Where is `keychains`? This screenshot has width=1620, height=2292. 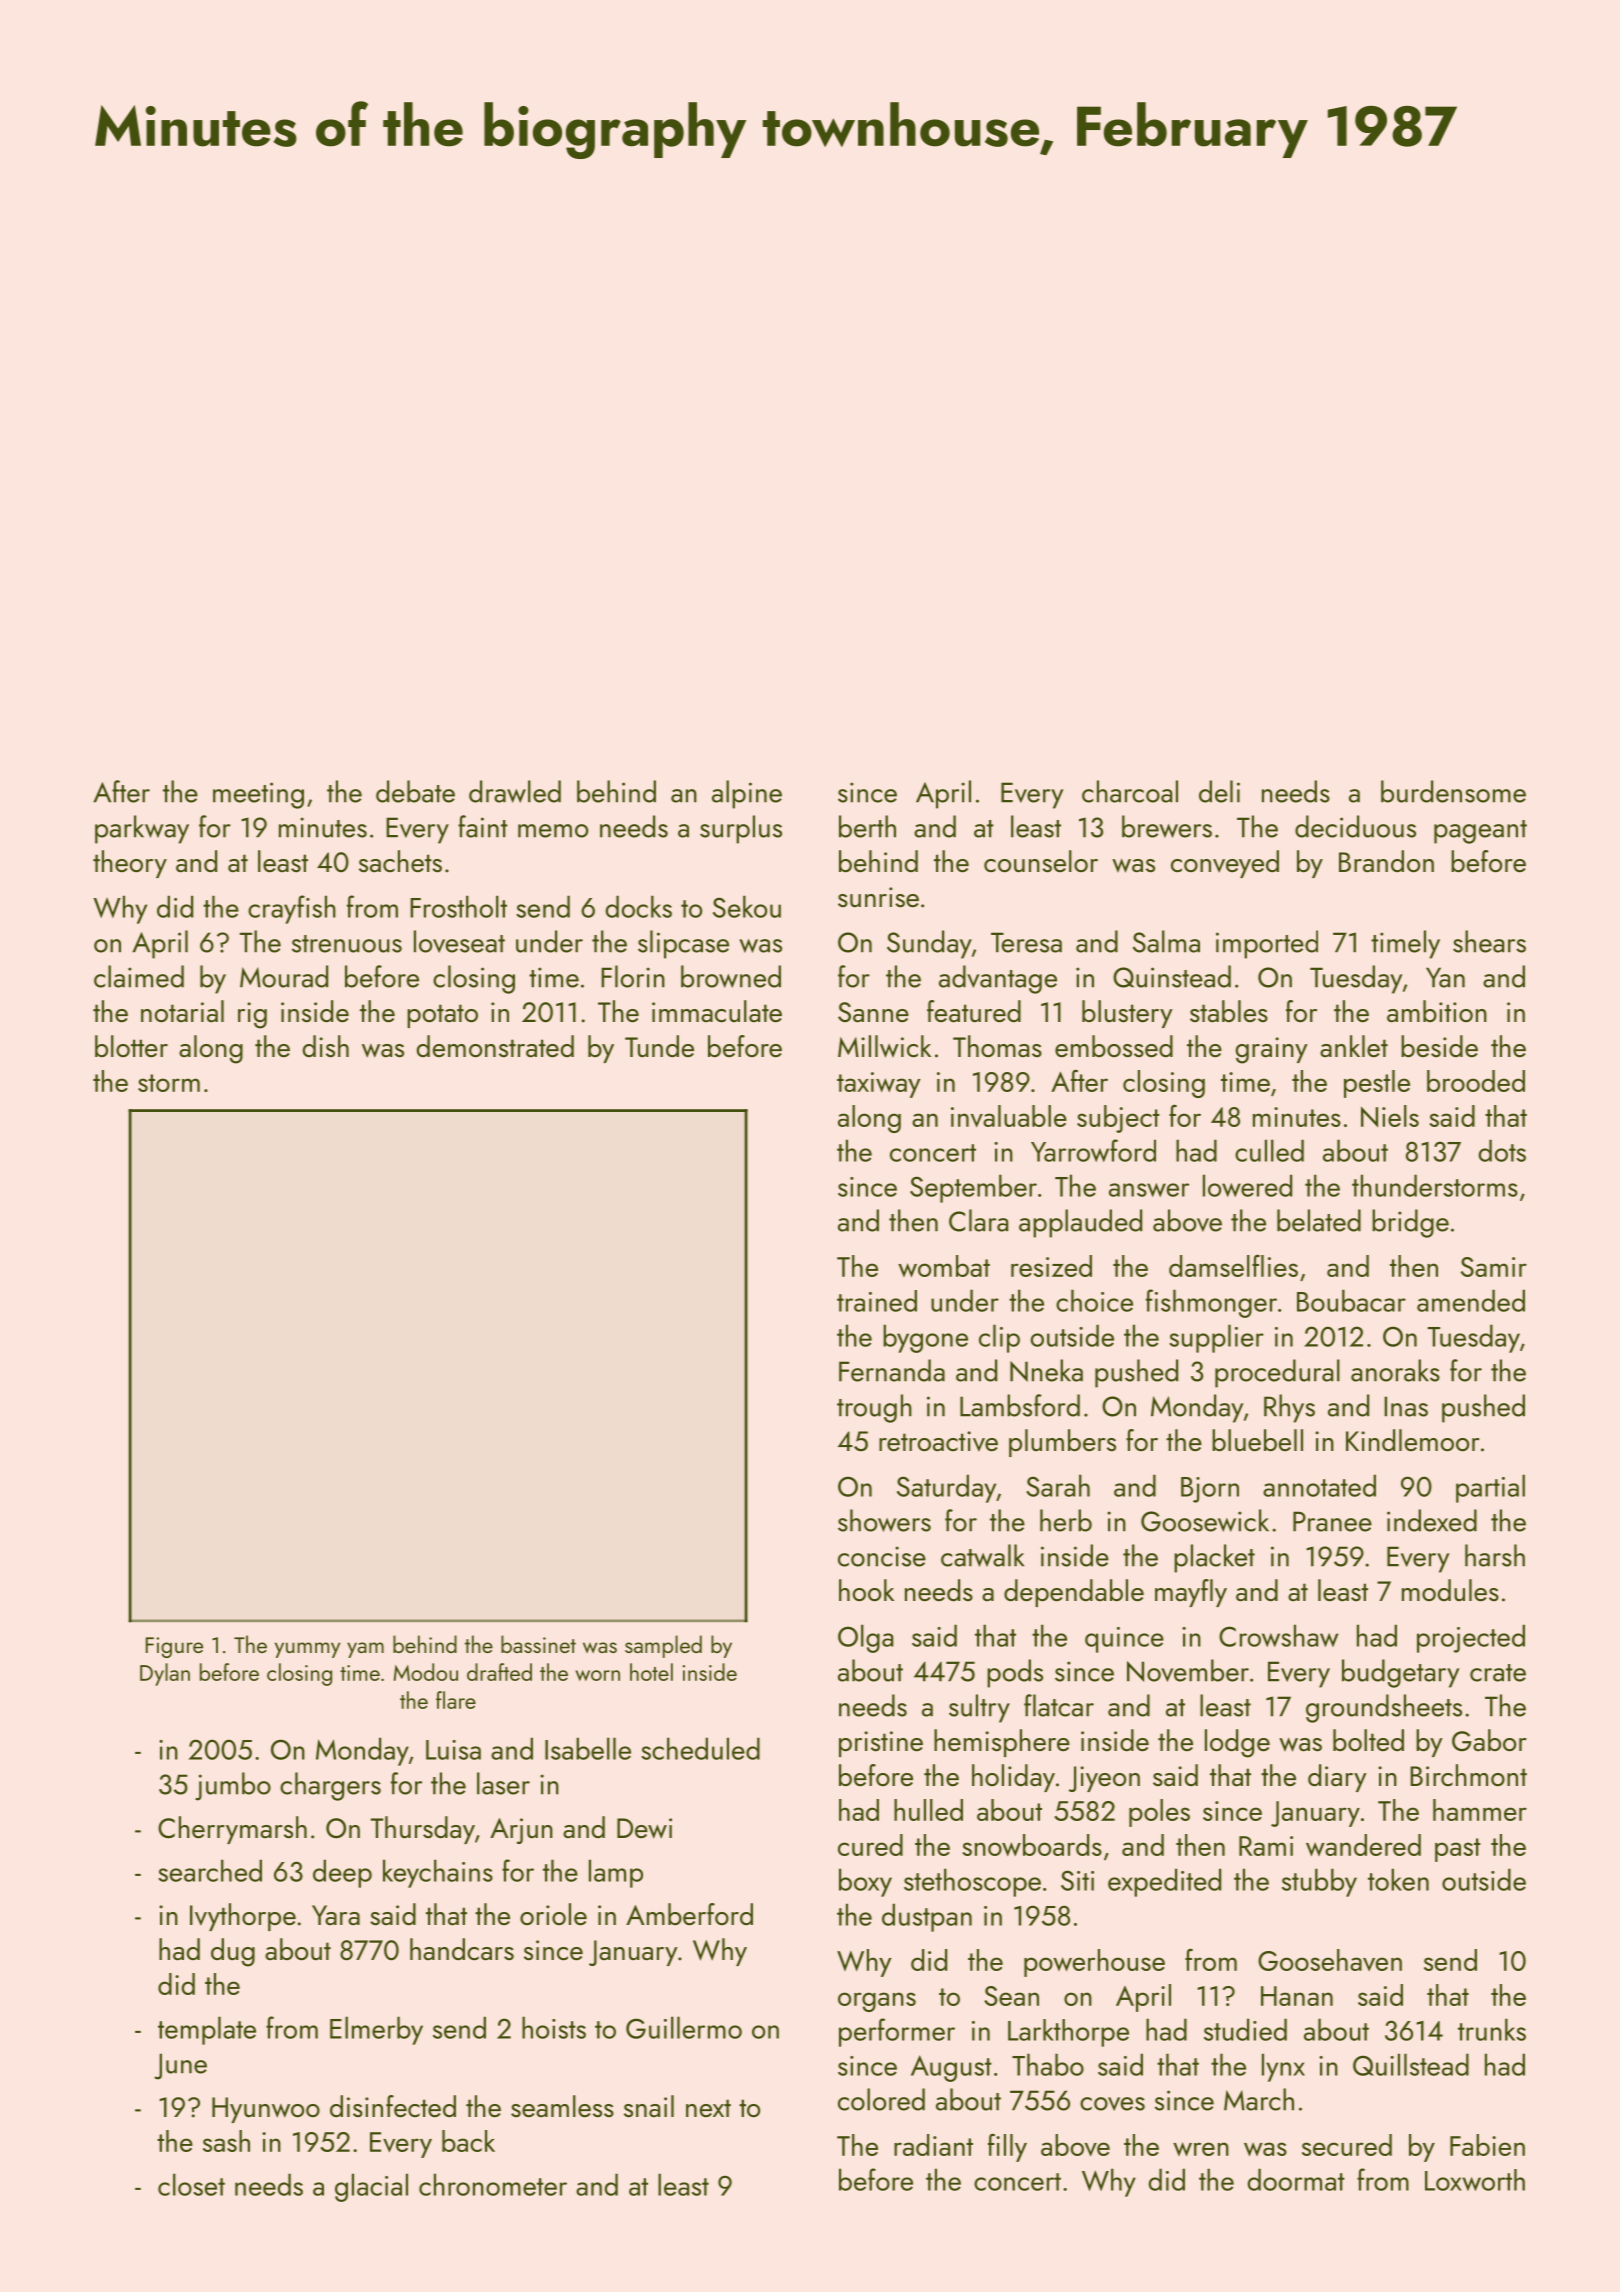
keychains is located at coordinates (438, 1873).
